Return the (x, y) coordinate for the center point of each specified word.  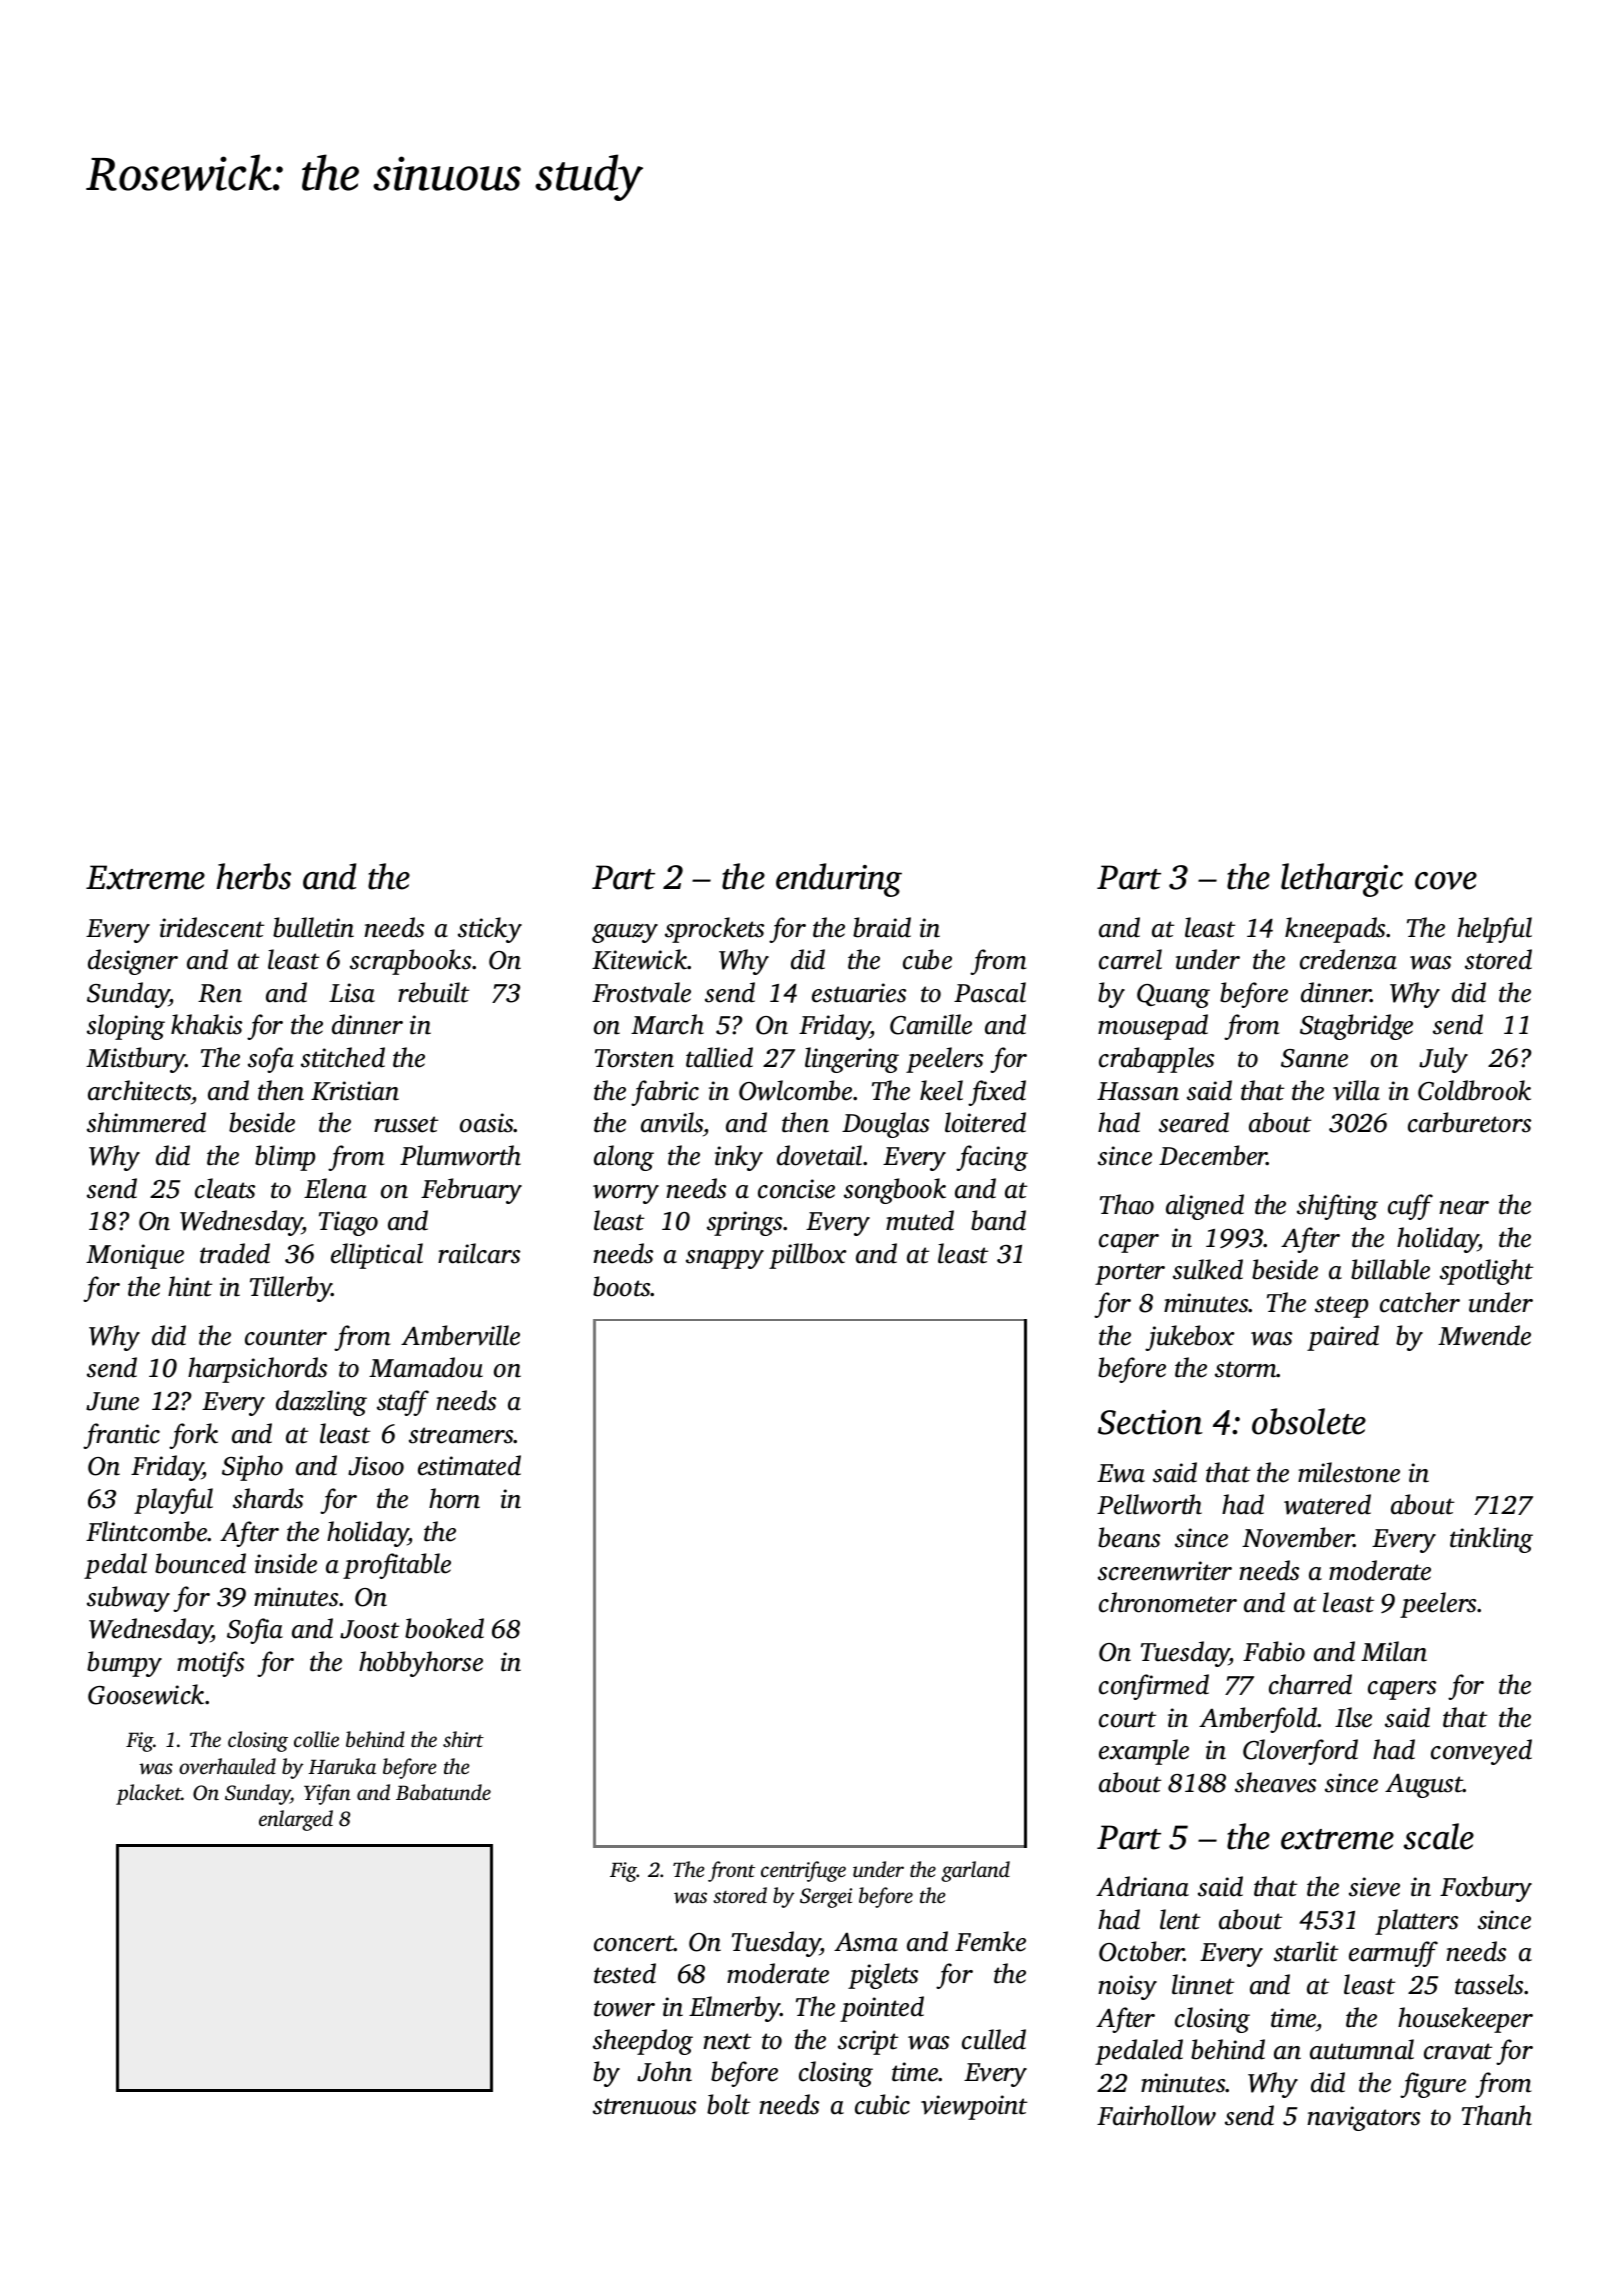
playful (173, 1501)
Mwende (1484, 1335)
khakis (206, 1024)
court (1127, 1719)
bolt (728, 2104)
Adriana (1142, 1886)
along (624, 1158)
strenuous (644, 2106)
